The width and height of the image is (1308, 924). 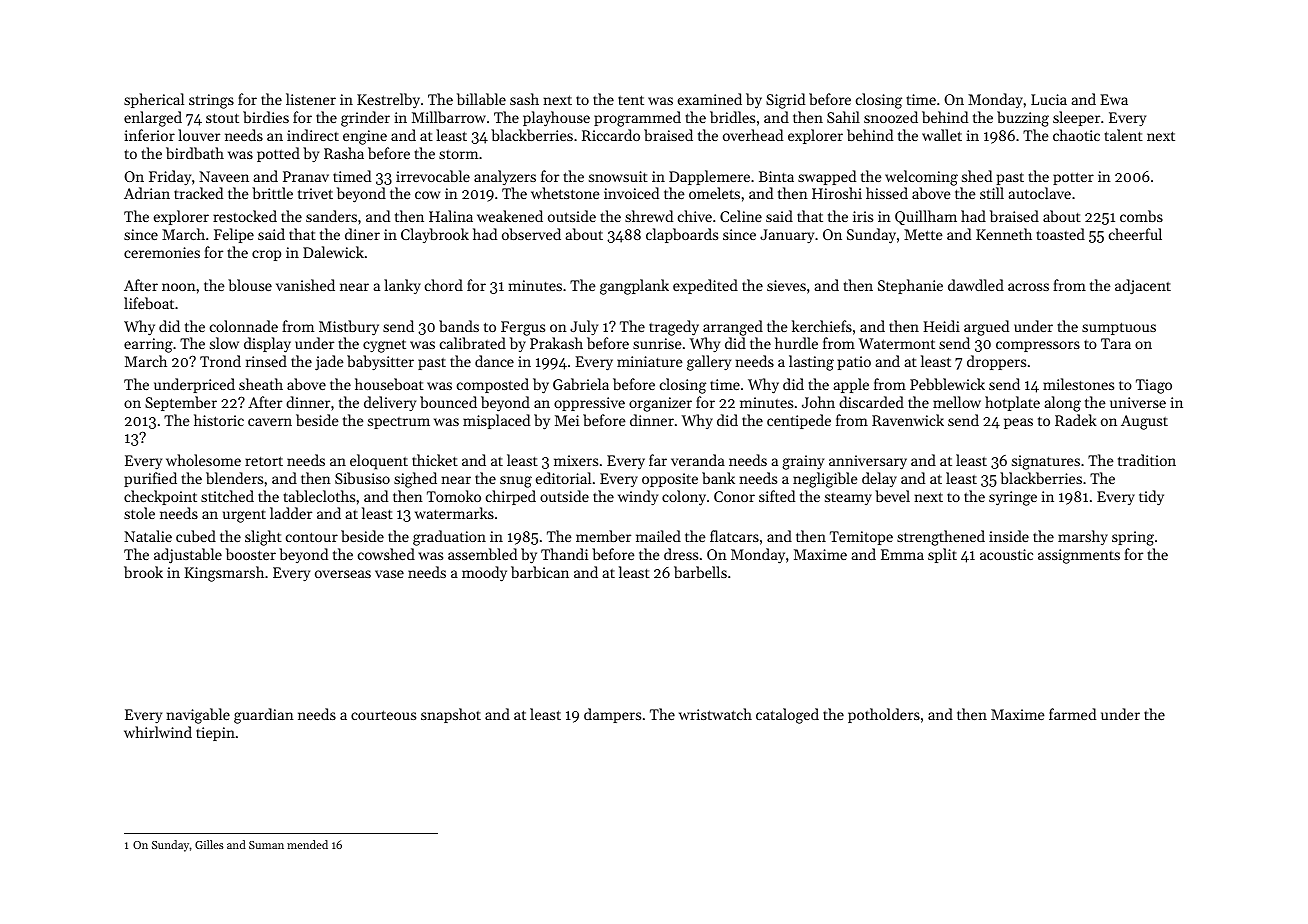 I want to click on Kestrelby, so click(x=388, y=101).
